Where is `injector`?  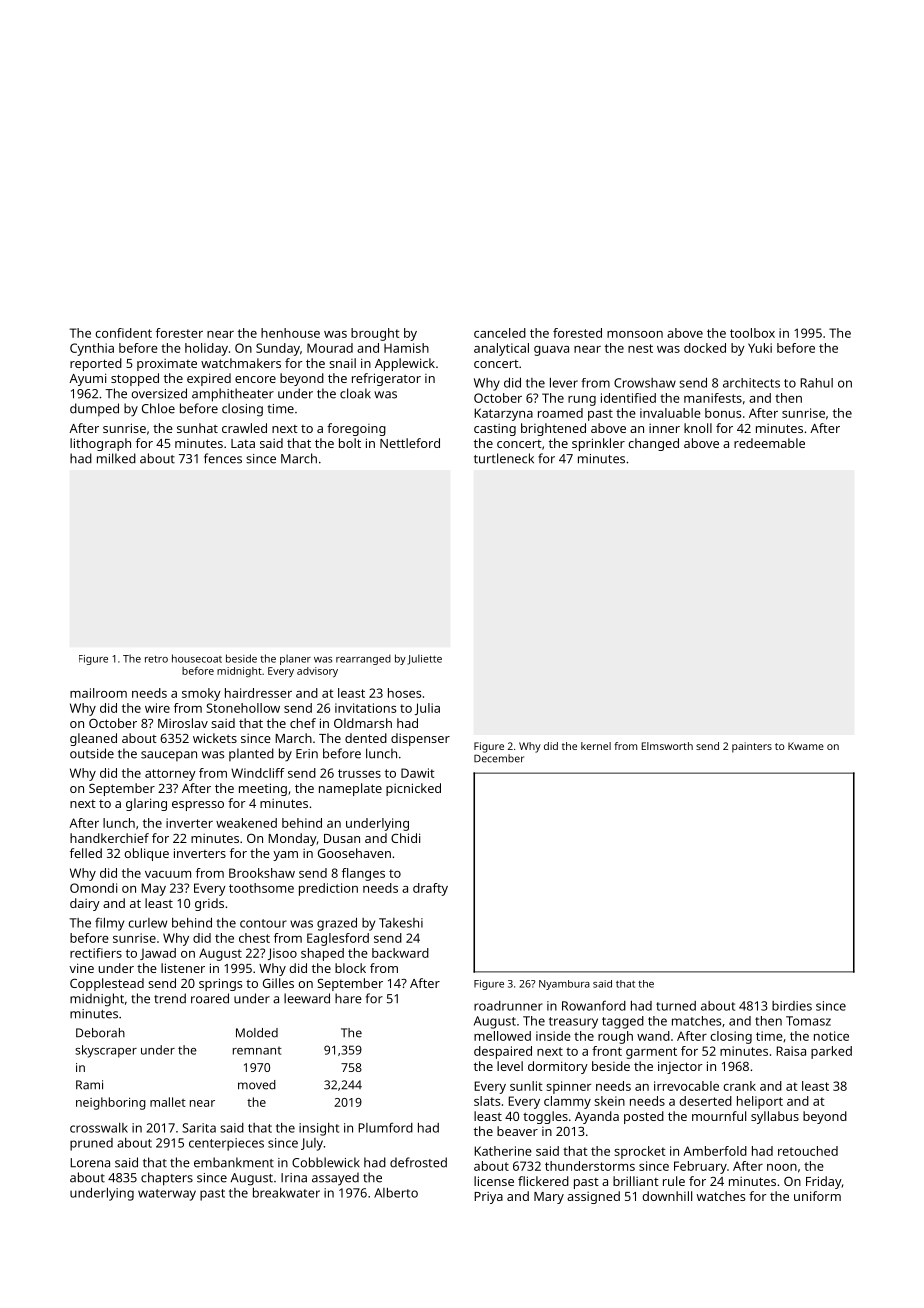
injector is located at coordinates (680, 1067).
